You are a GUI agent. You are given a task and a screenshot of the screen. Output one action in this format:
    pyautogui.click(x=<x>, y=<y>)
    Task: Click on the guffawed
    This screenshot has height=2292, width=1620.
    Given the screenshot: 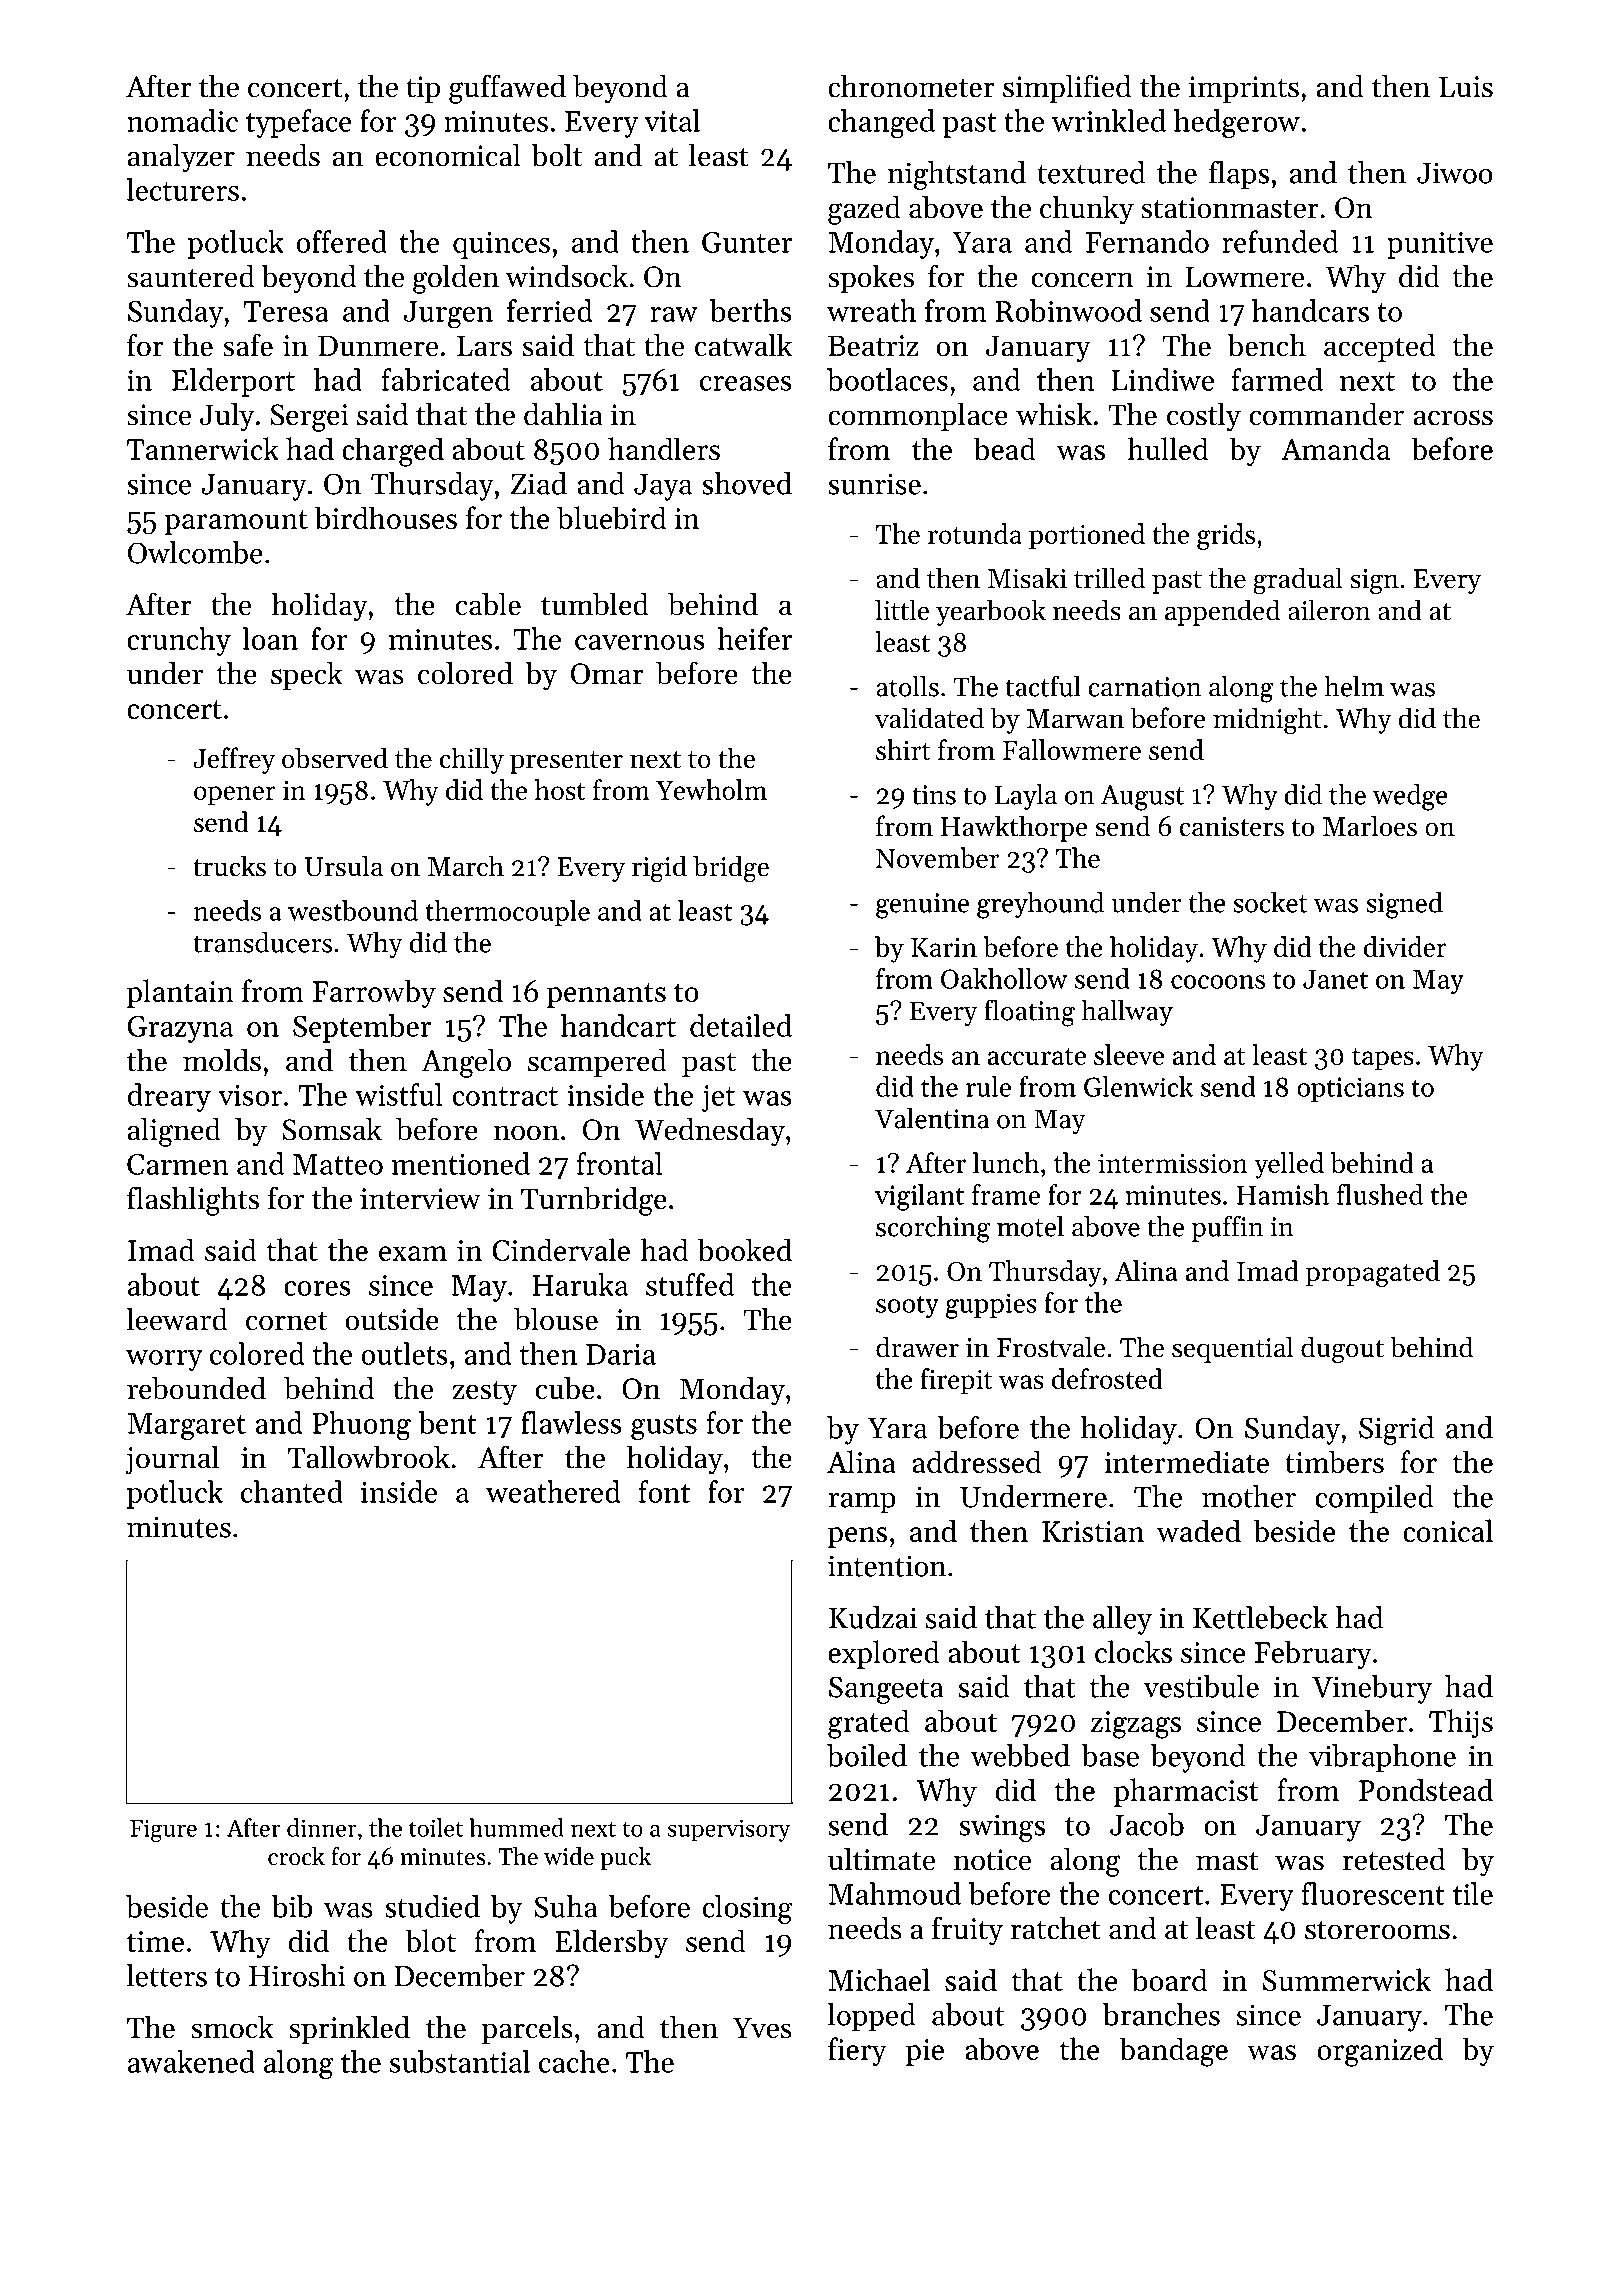 What is the action you would take?
    pyautogui.click(x=507, y=89)
